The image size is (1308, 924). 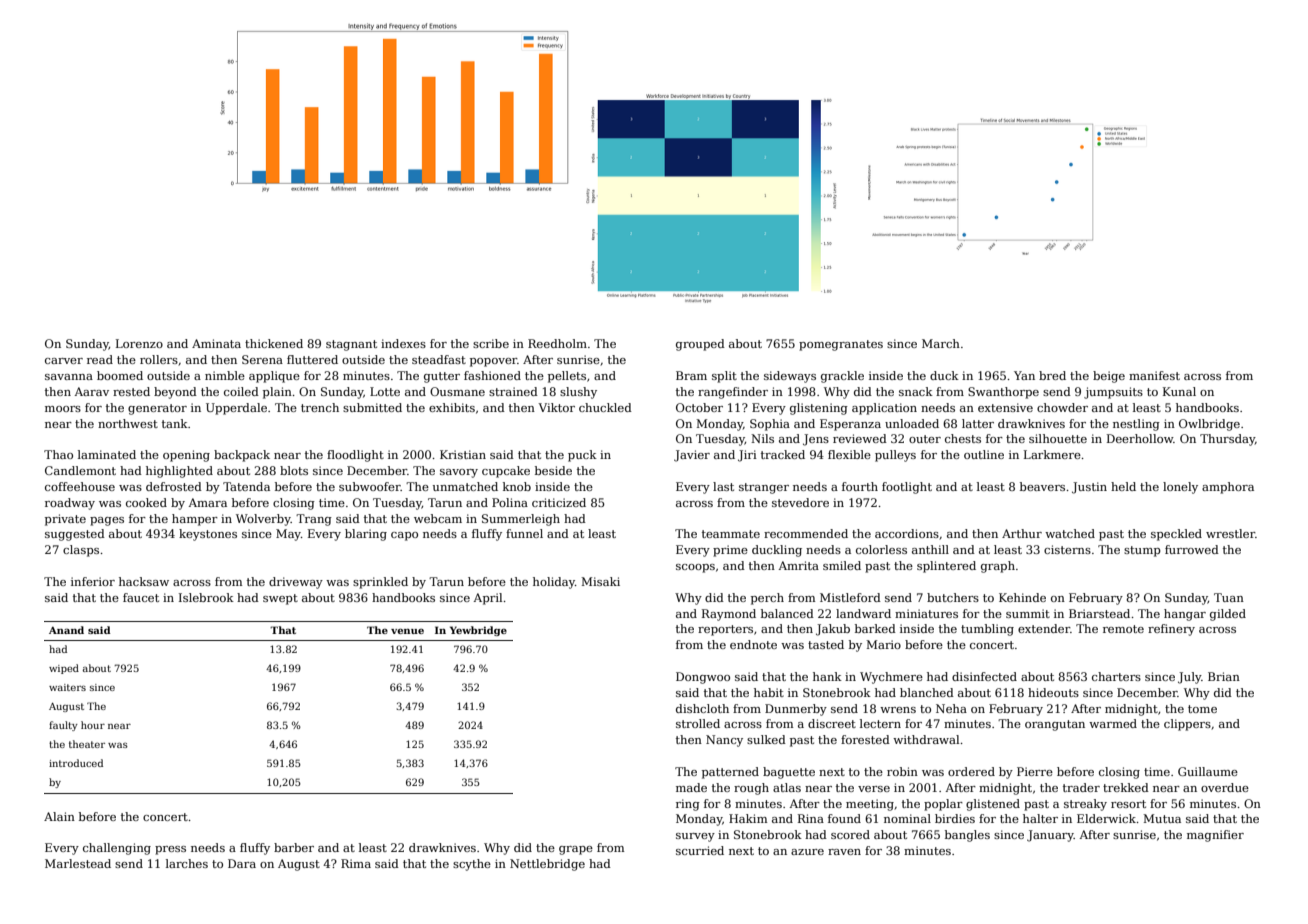 I want to click on Hakim, so click(x=748, y=818).
